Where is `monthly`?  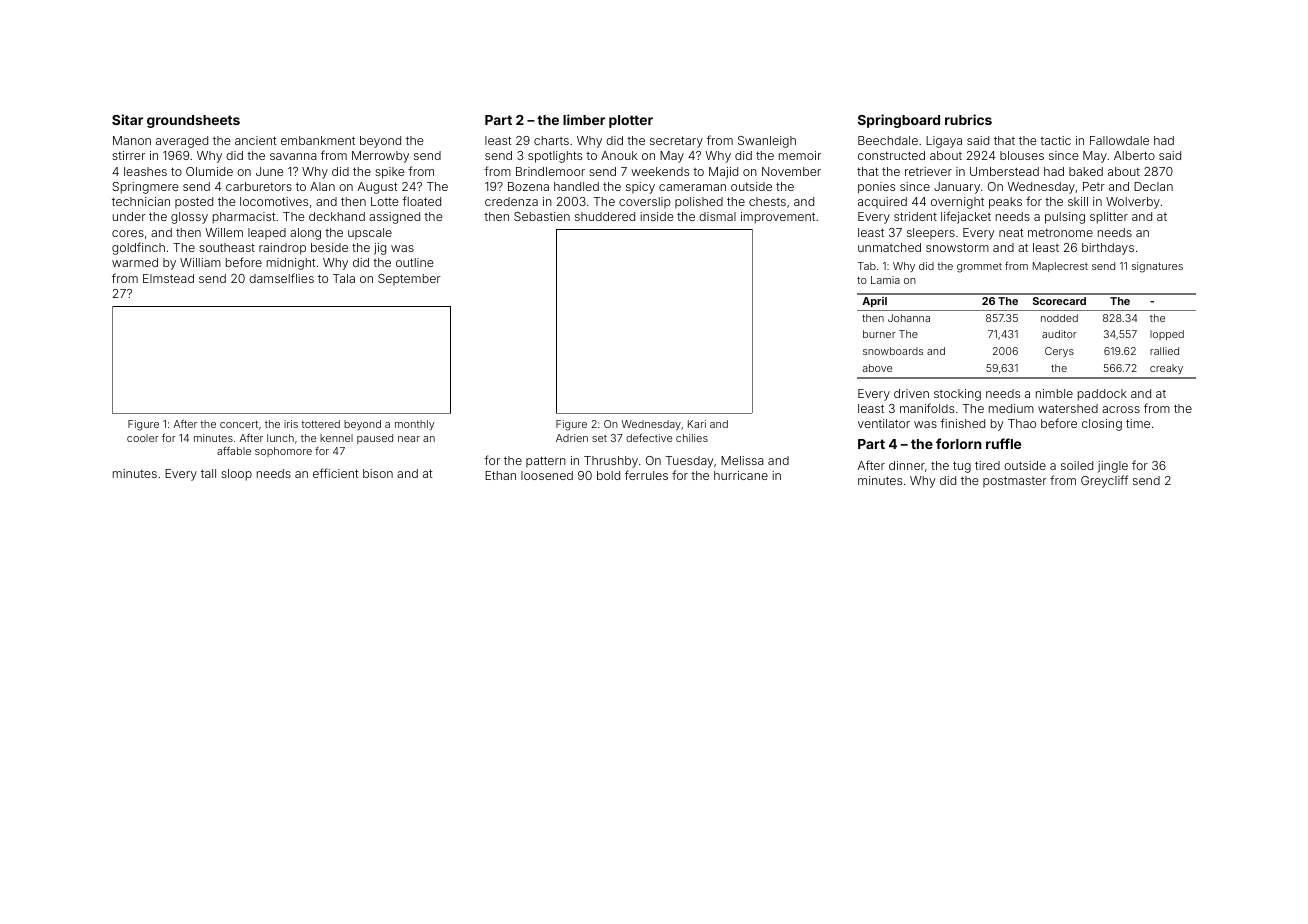 monthly is located at coordinates (415, 425).
